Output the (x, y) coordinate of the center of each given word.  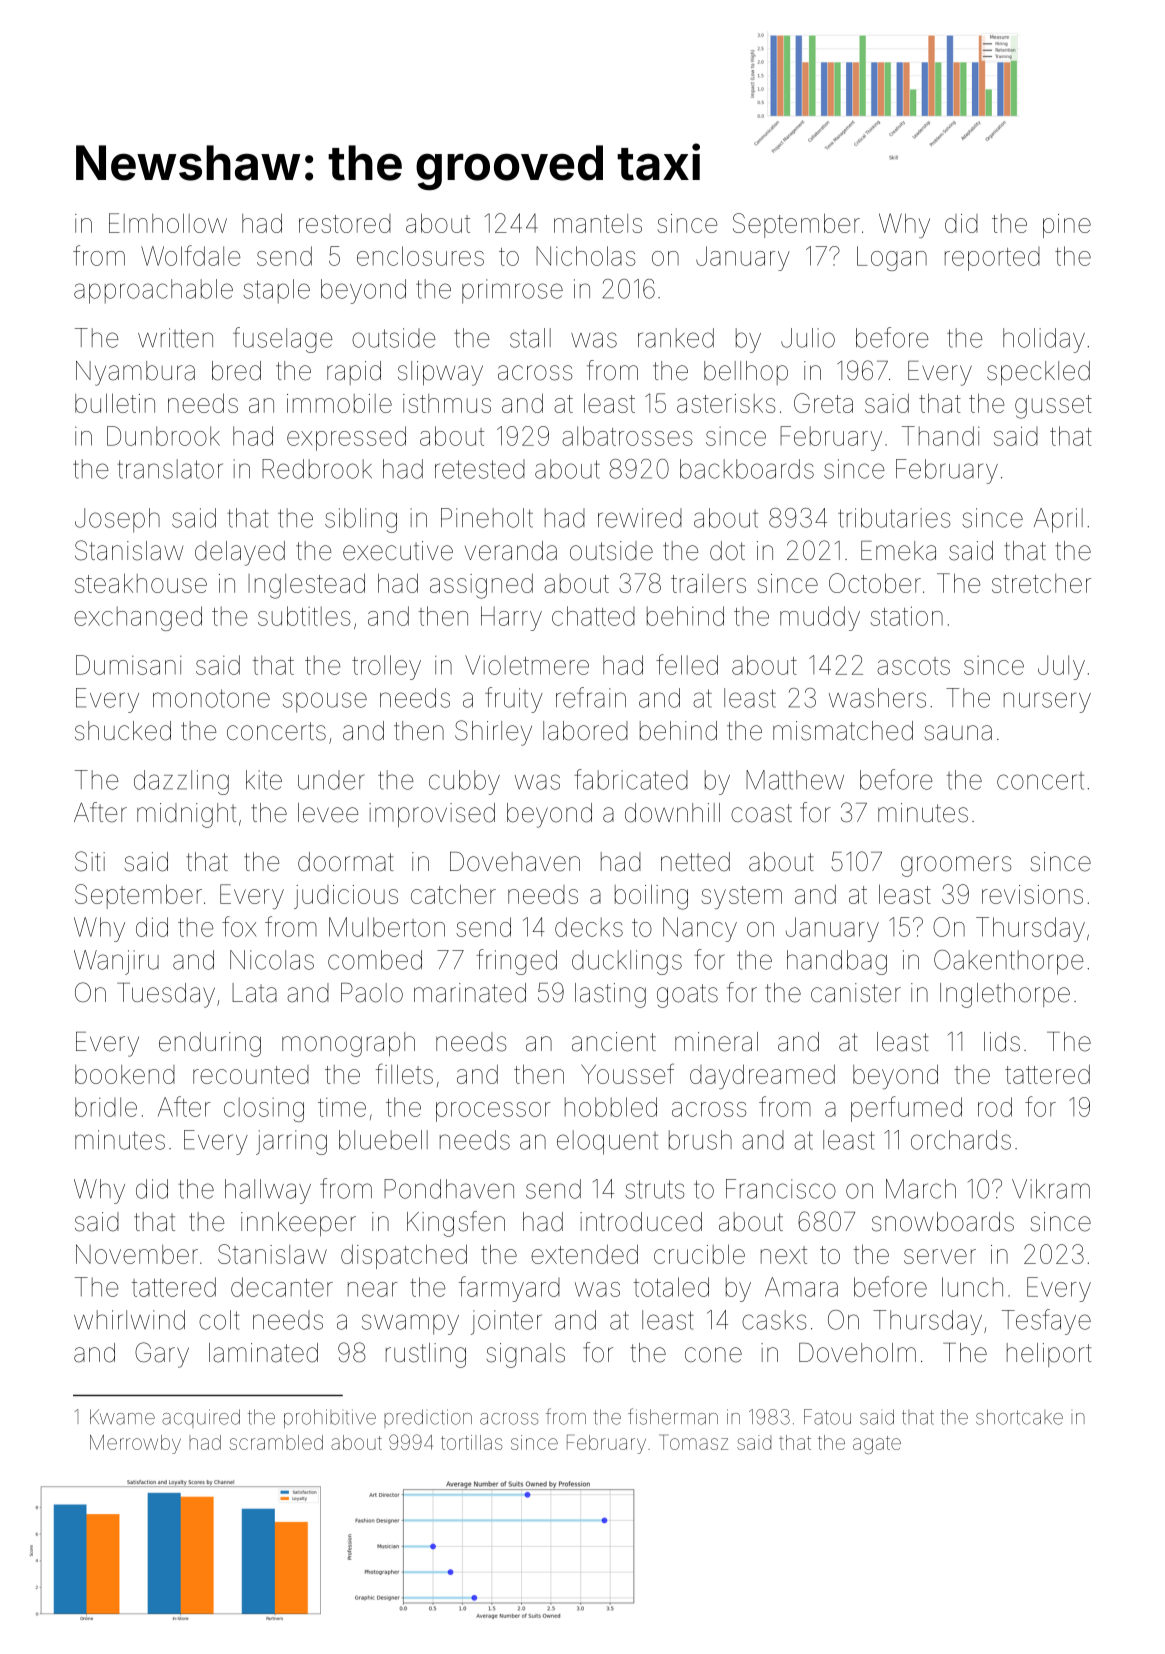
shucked (123, 731)
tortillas (471, 1442)
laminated (263, 1353)
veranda (511, 551)
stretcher (1041, 583)
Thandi (941, 436)
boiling (651, 897)
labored (585, 731)
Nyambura (135, 373)
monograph (348, 1044)
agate (877, 1445)
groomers (956, 866)
